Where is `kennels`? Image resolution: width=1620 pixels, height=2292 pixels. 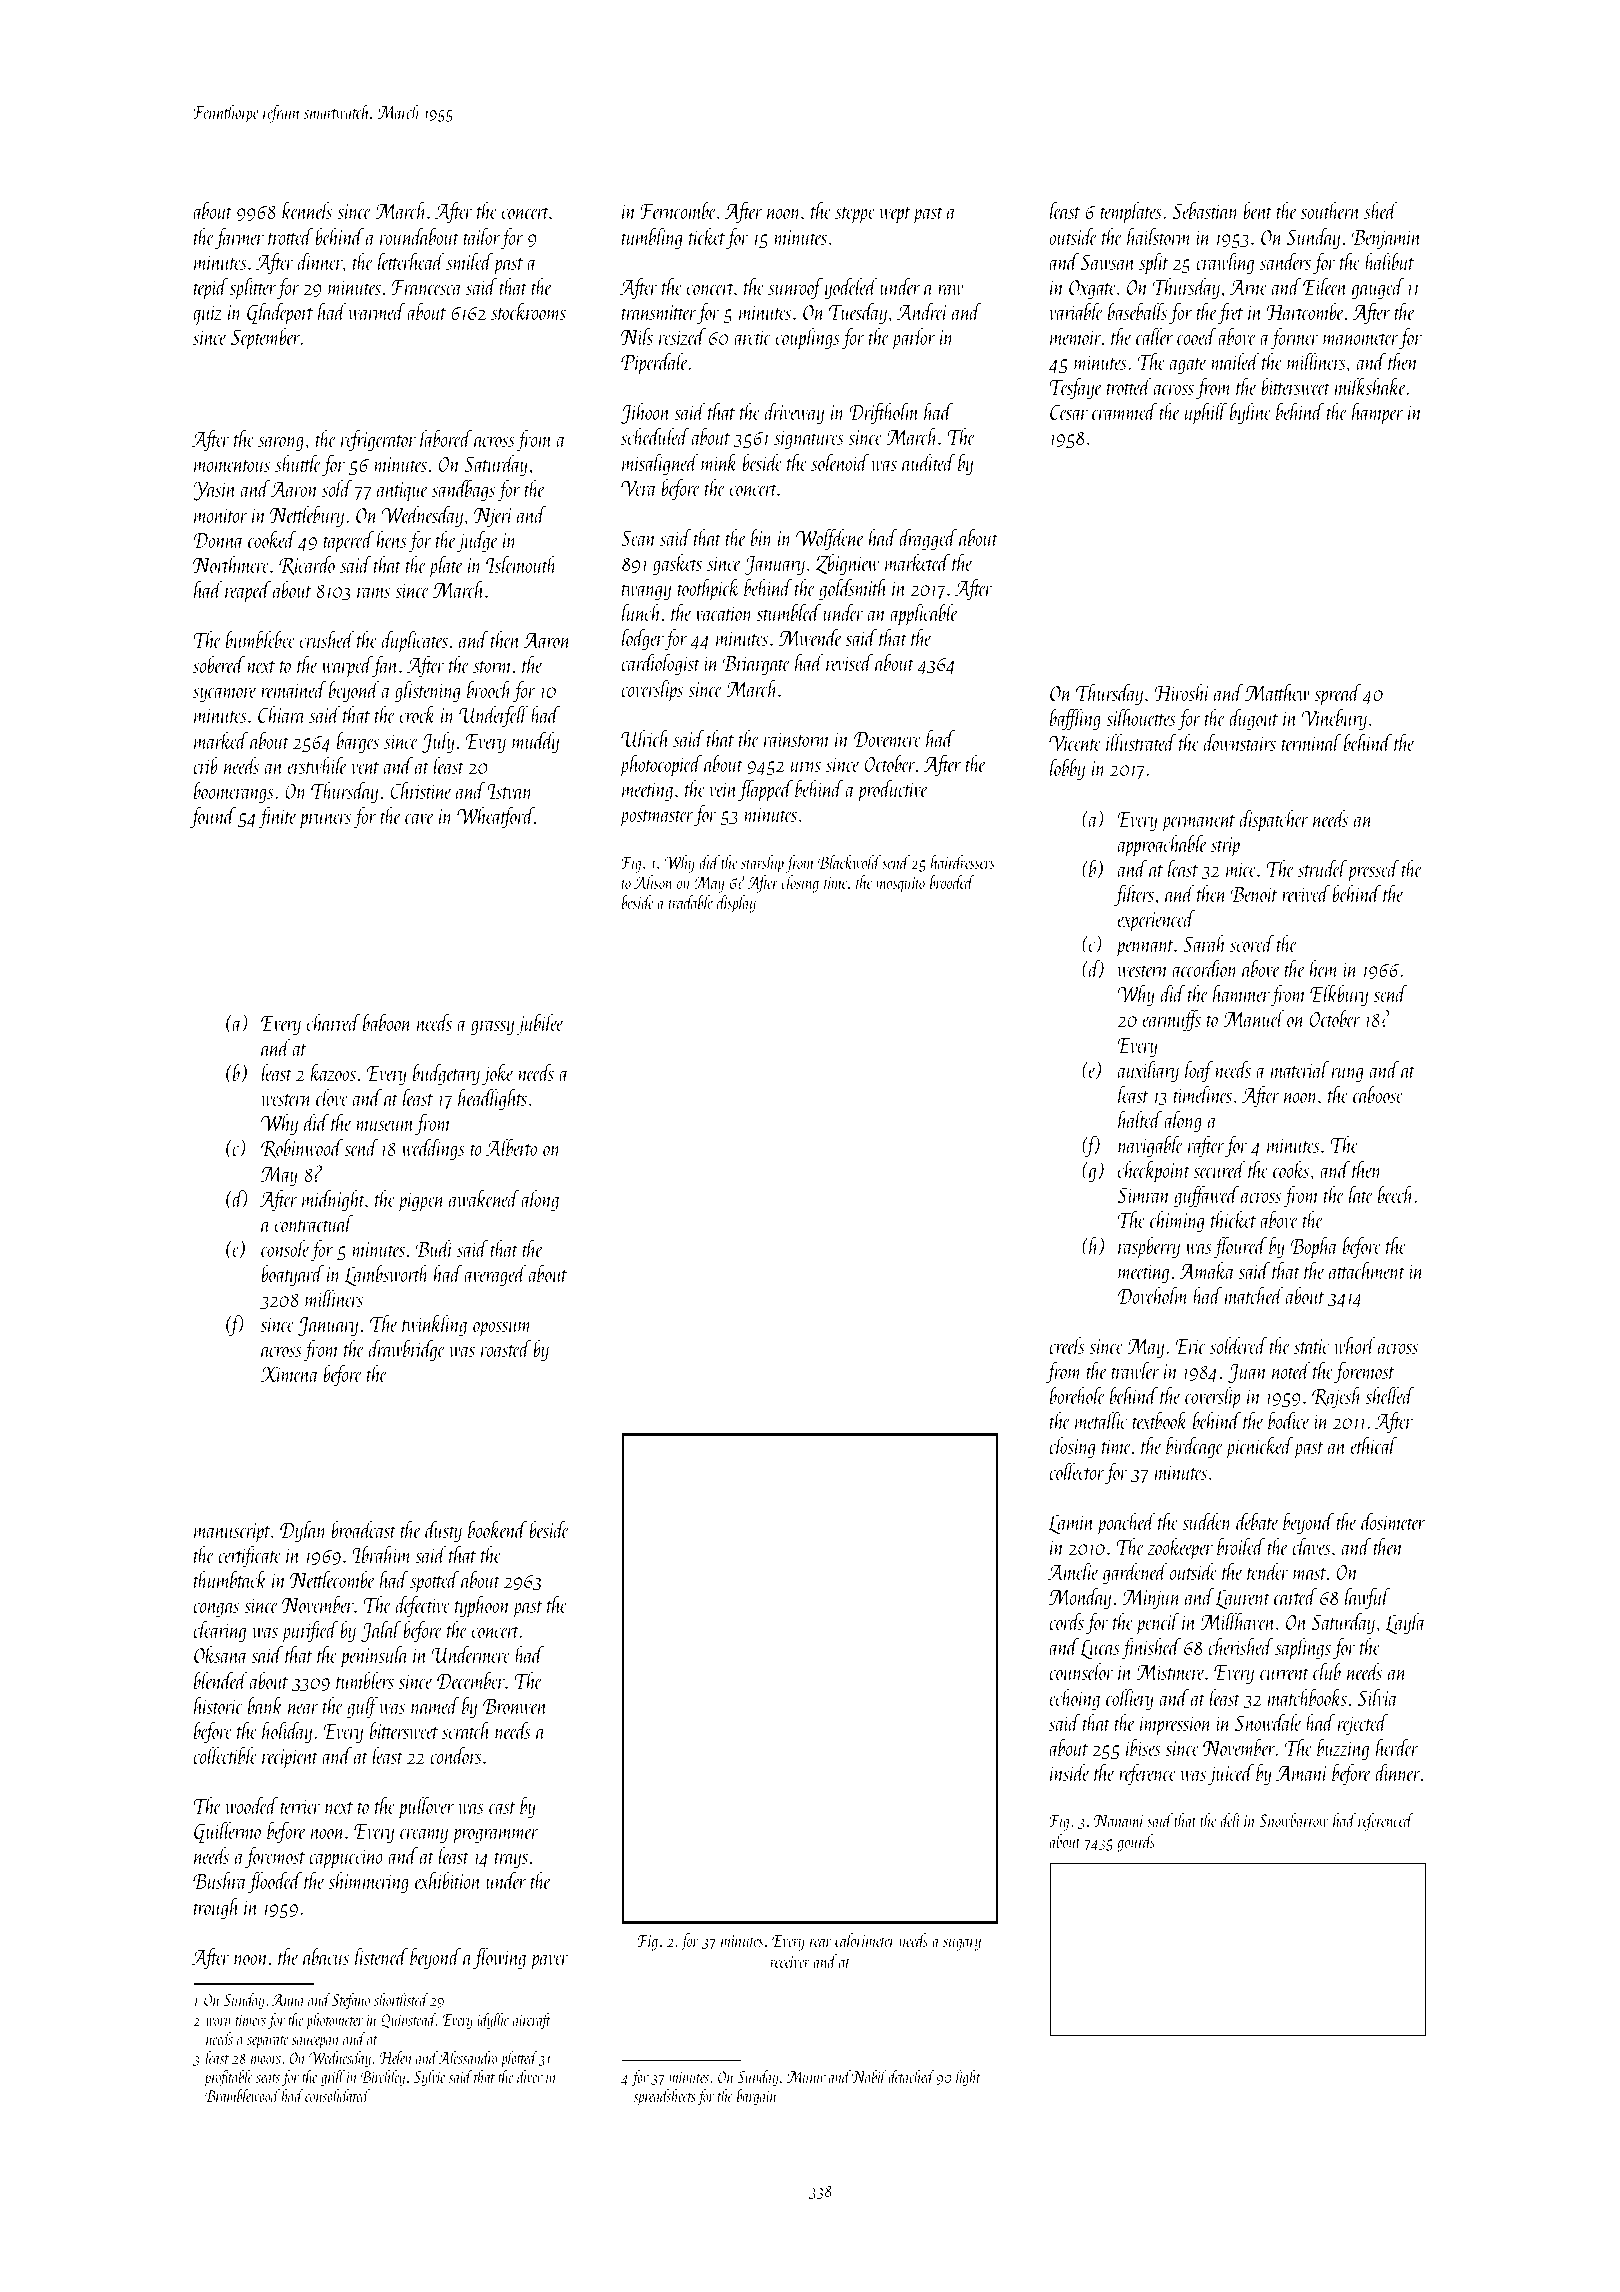
kennels is located at coordinates (307, 210).
